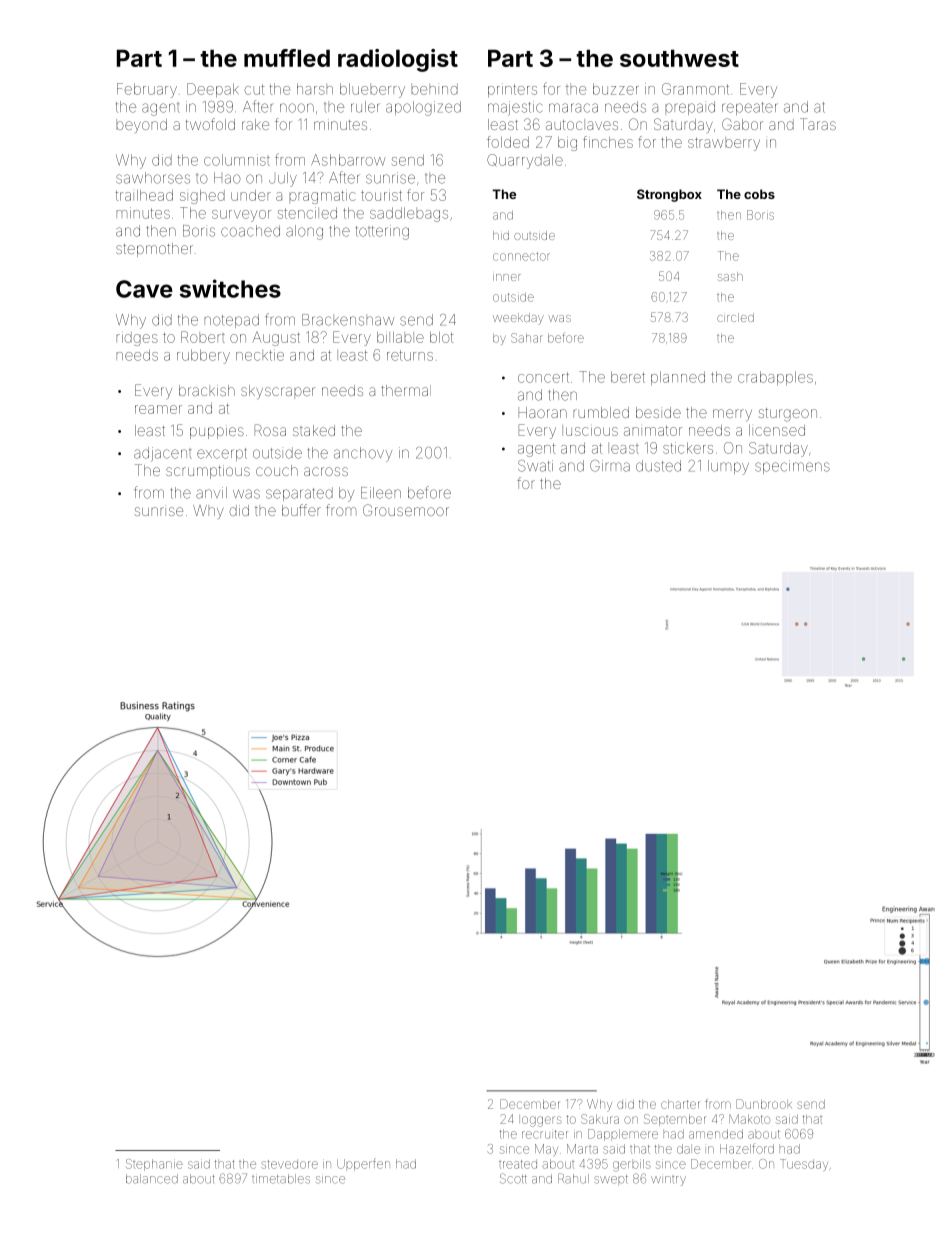 The height and width of the document is (1233, 952). Describe the element at coordinates (301, 510) in the document. I see `buffer` at that location.
